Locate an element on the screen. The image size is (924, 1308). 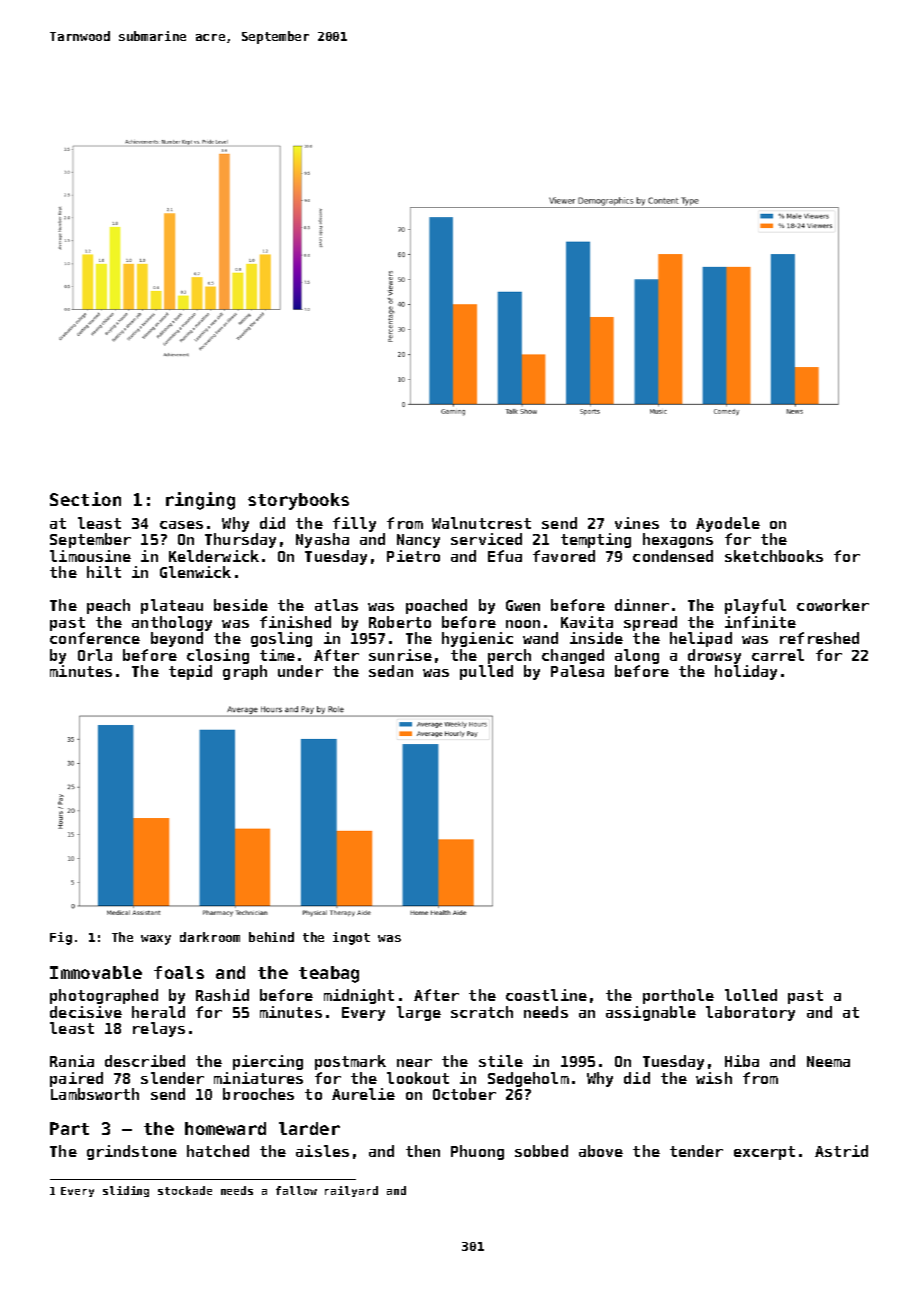
railyard is located at coordinates (351, 1191).
